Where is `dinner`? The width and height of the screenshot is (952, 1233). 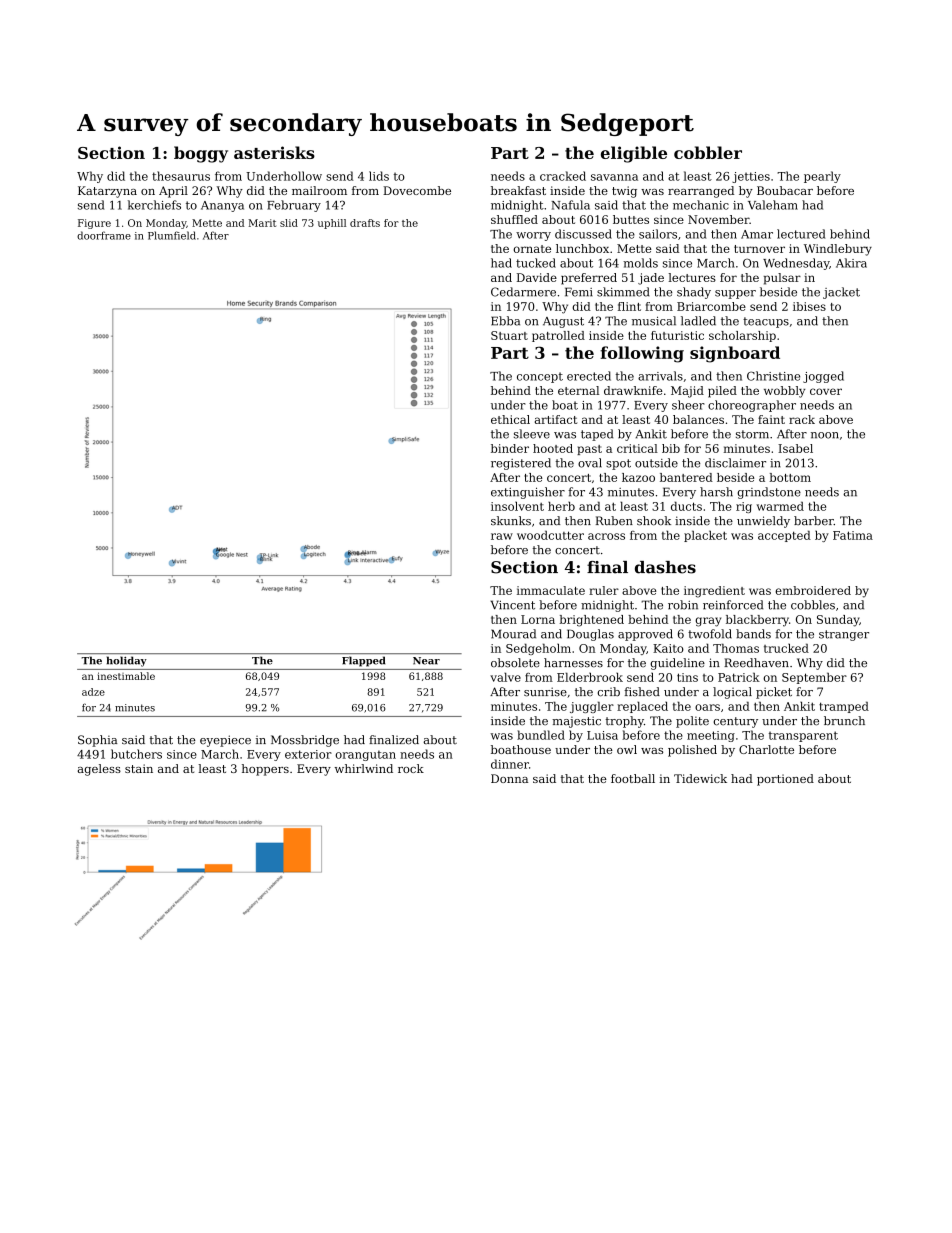
dinner is located at coordinates (510, 764).
